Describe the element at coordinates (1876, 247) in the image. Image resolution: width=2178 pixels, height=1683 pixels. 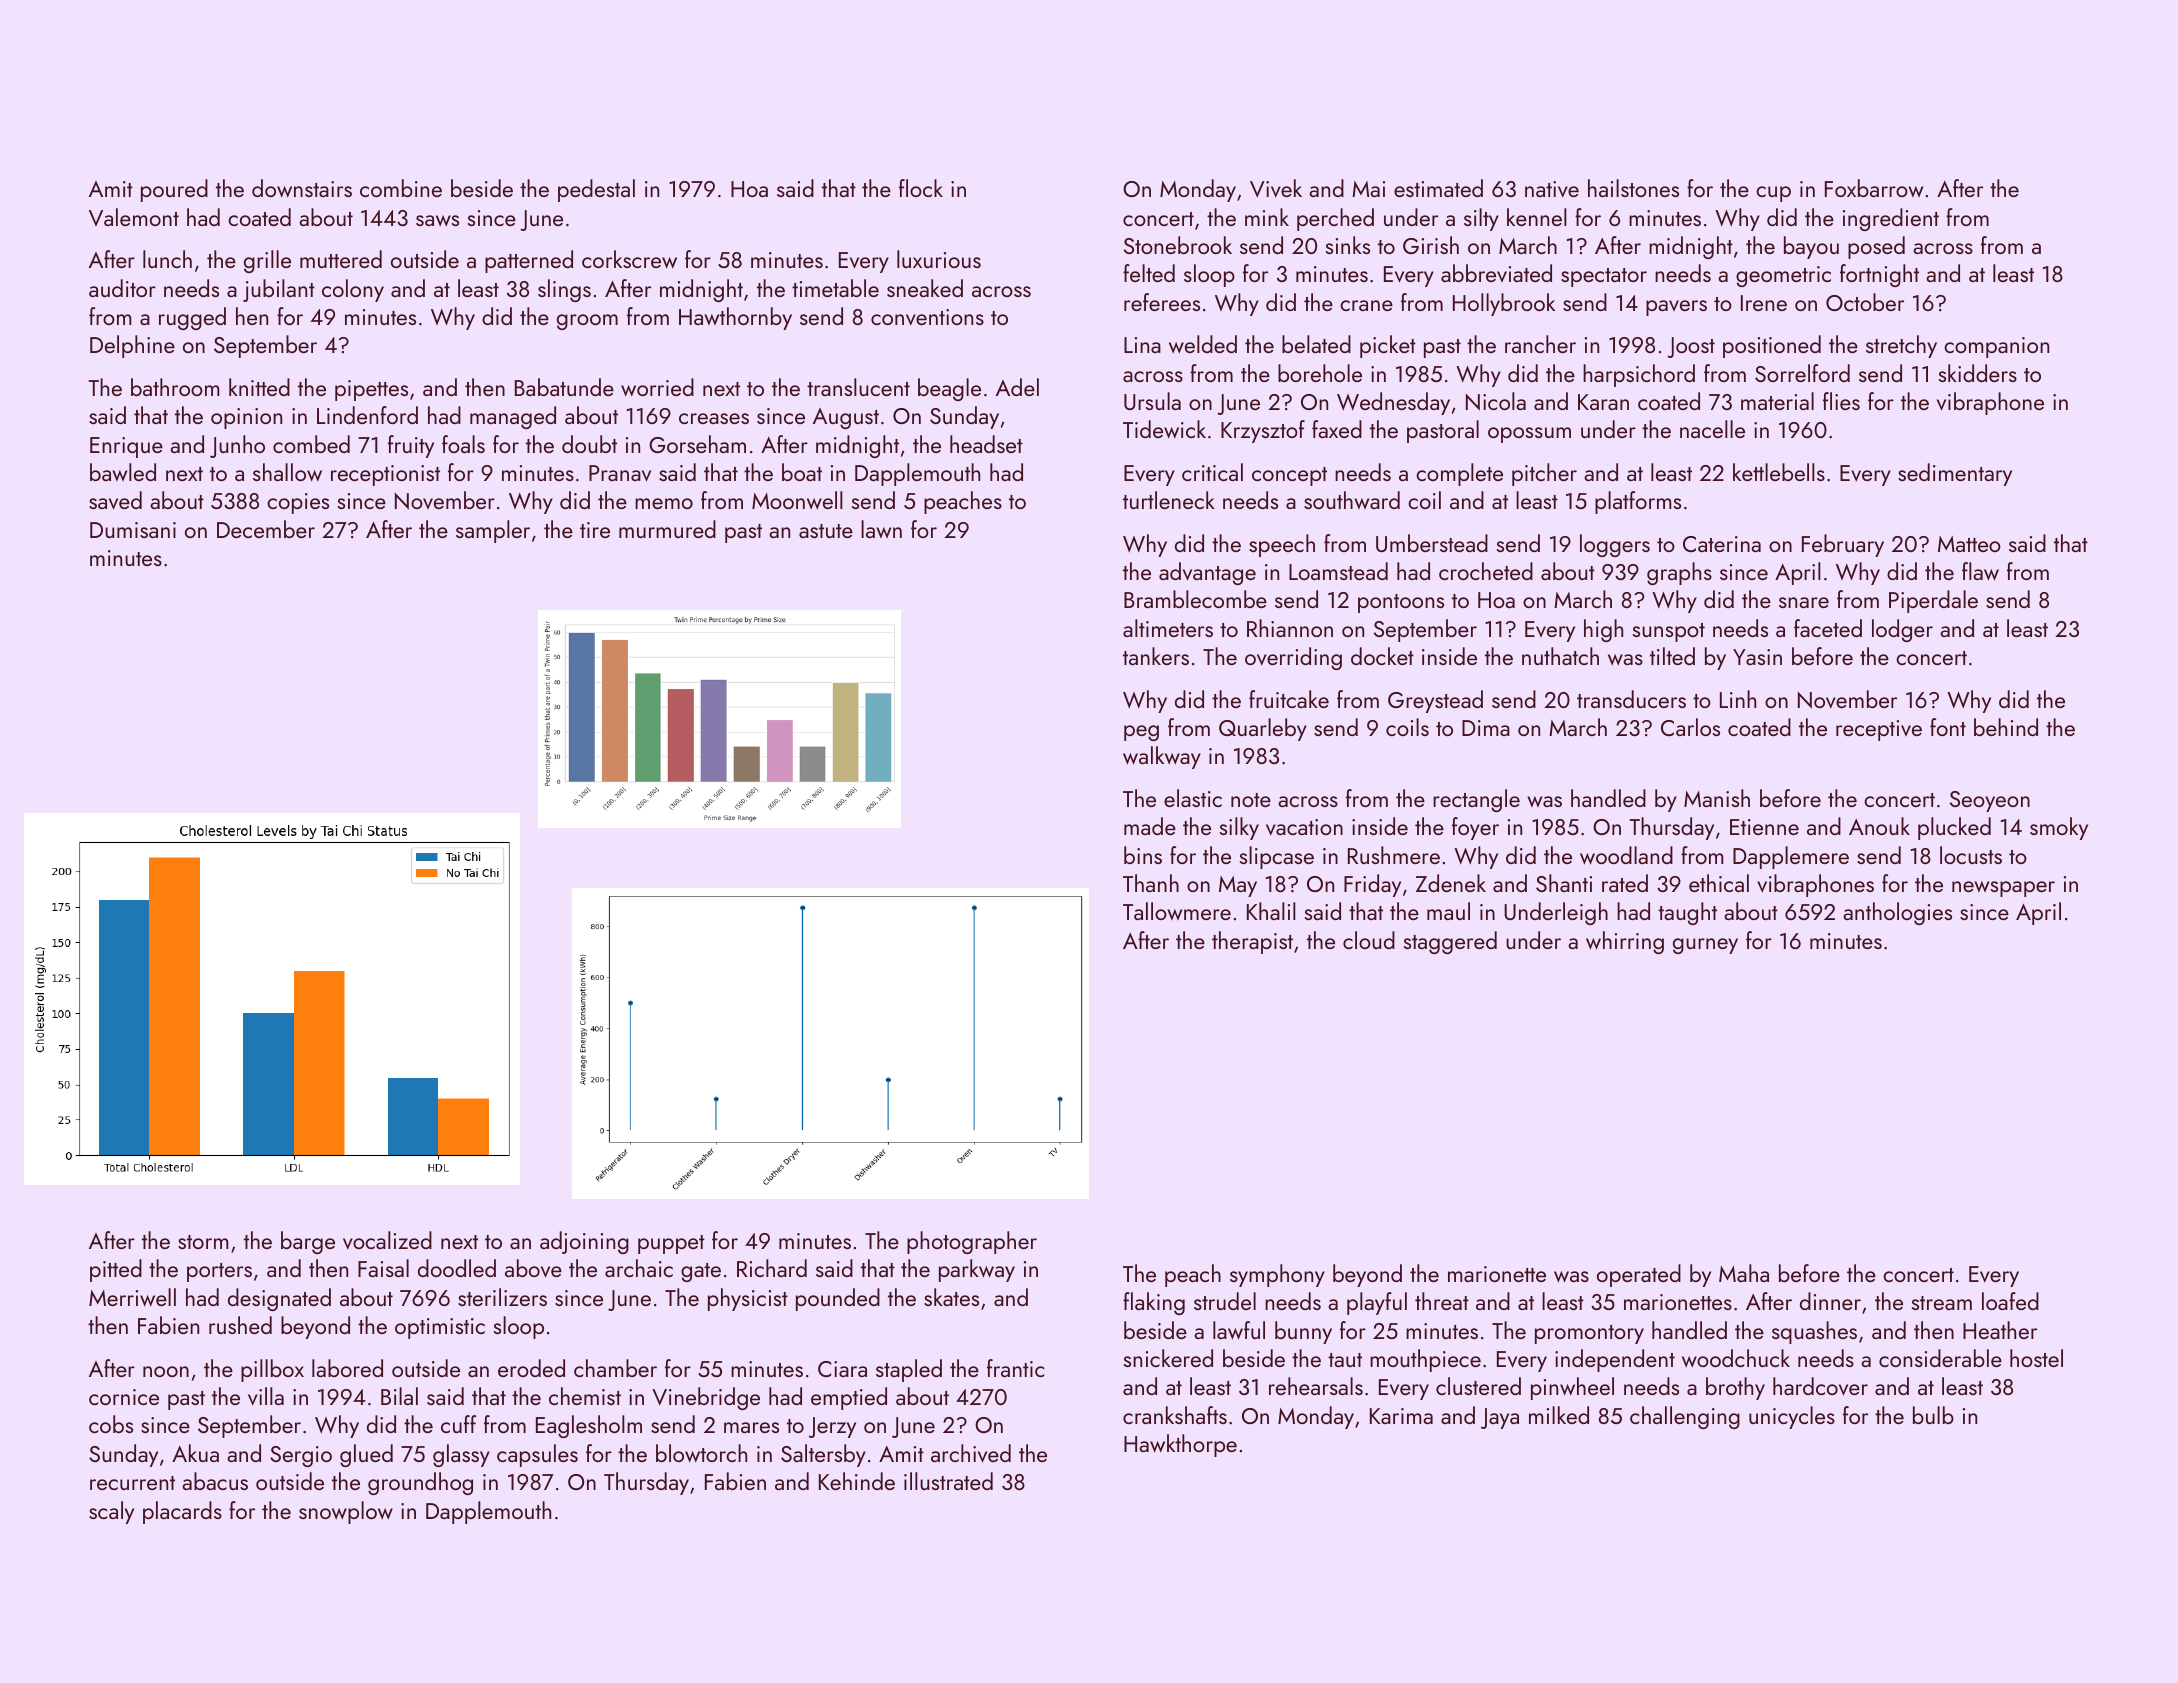
I see `posed` at that location.
